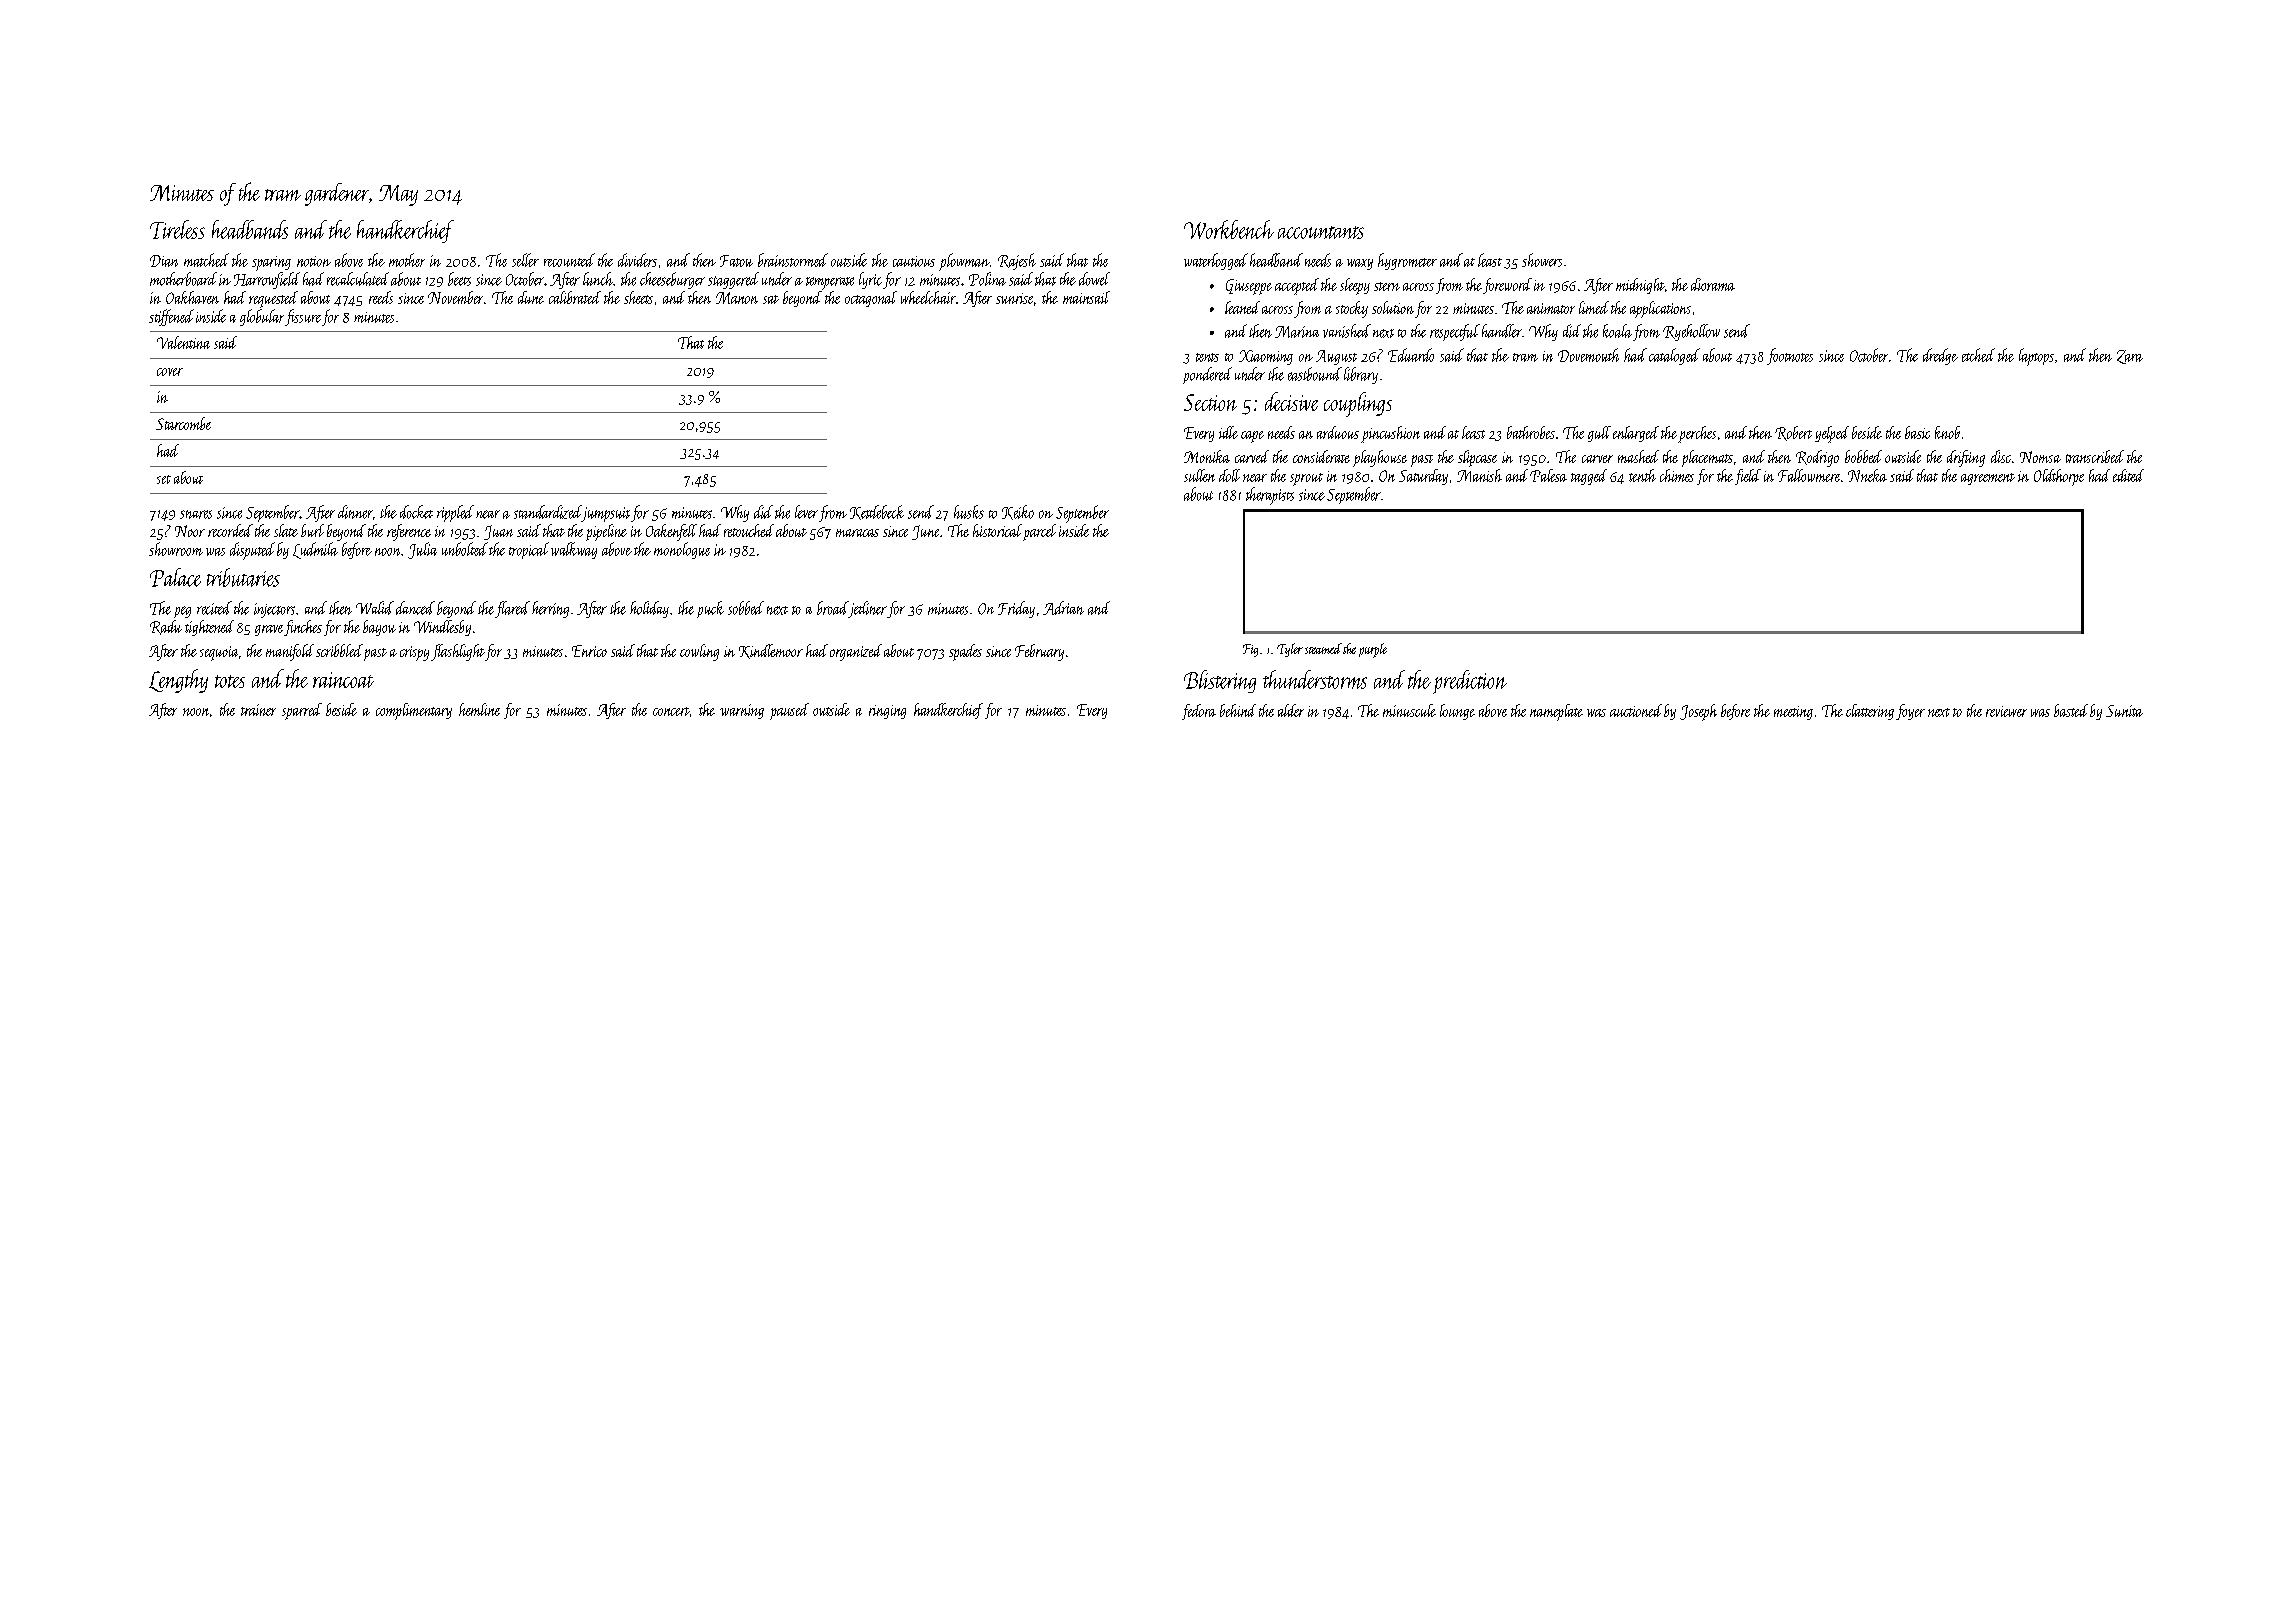 The width and height of the document is (2292, 1620). What do you see at coordinates (1199, 712) in the document?
I see `fedora` at bounding box center [1199, 712].
